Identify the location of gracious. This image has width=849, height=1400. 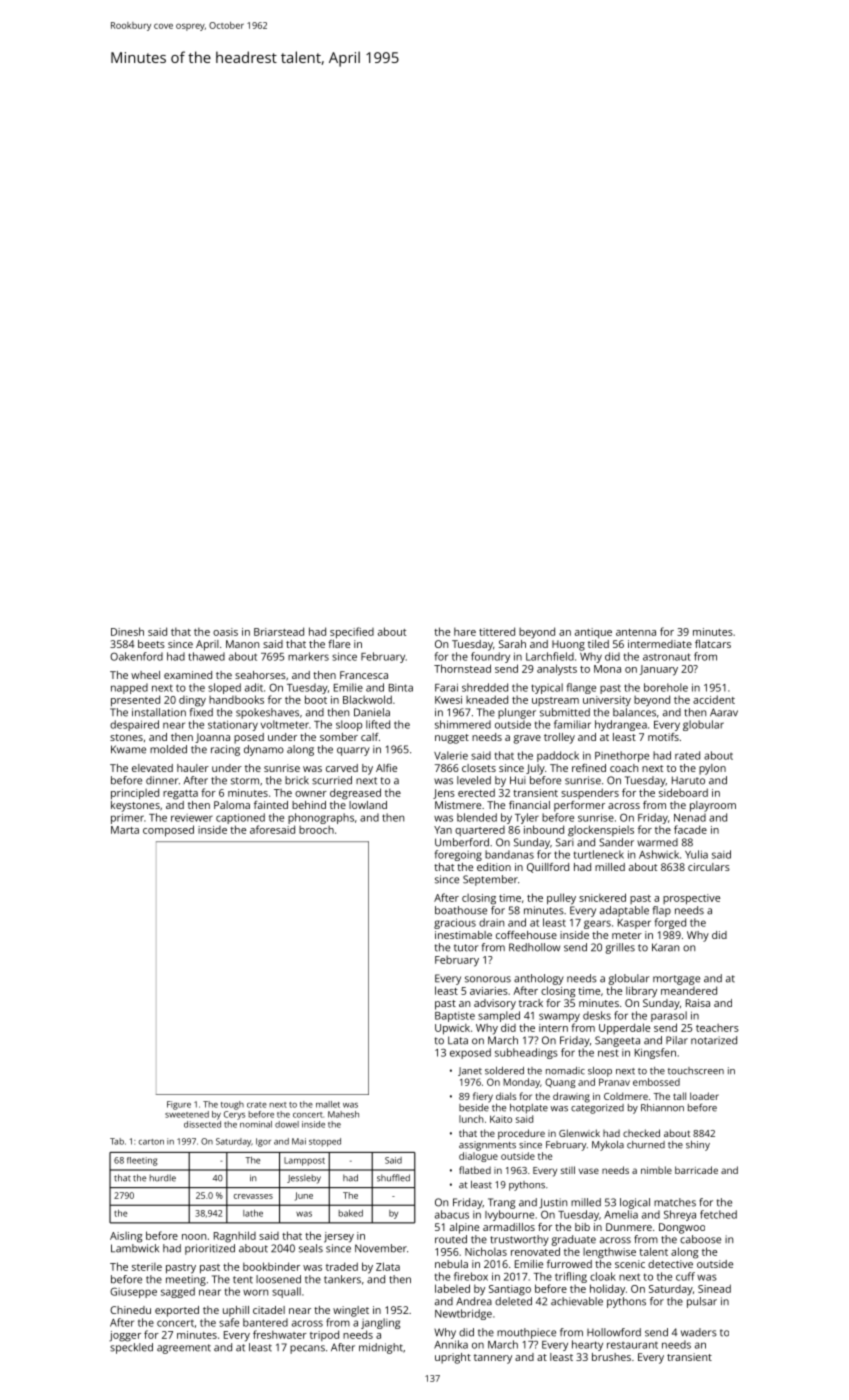
(455, 923).
